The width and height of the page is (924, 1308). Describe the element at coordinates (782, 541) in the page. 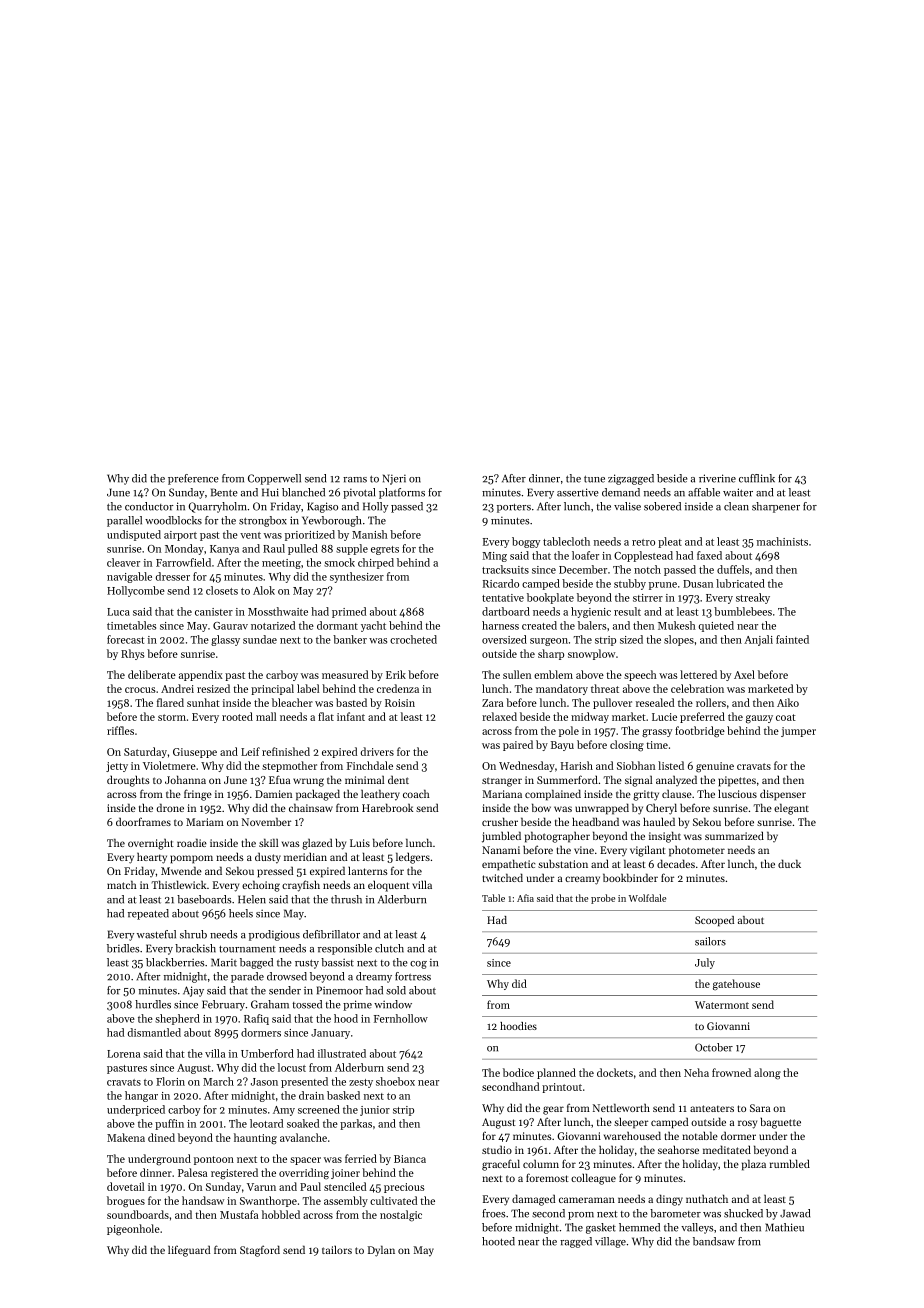

I see `machinists` at that location.
